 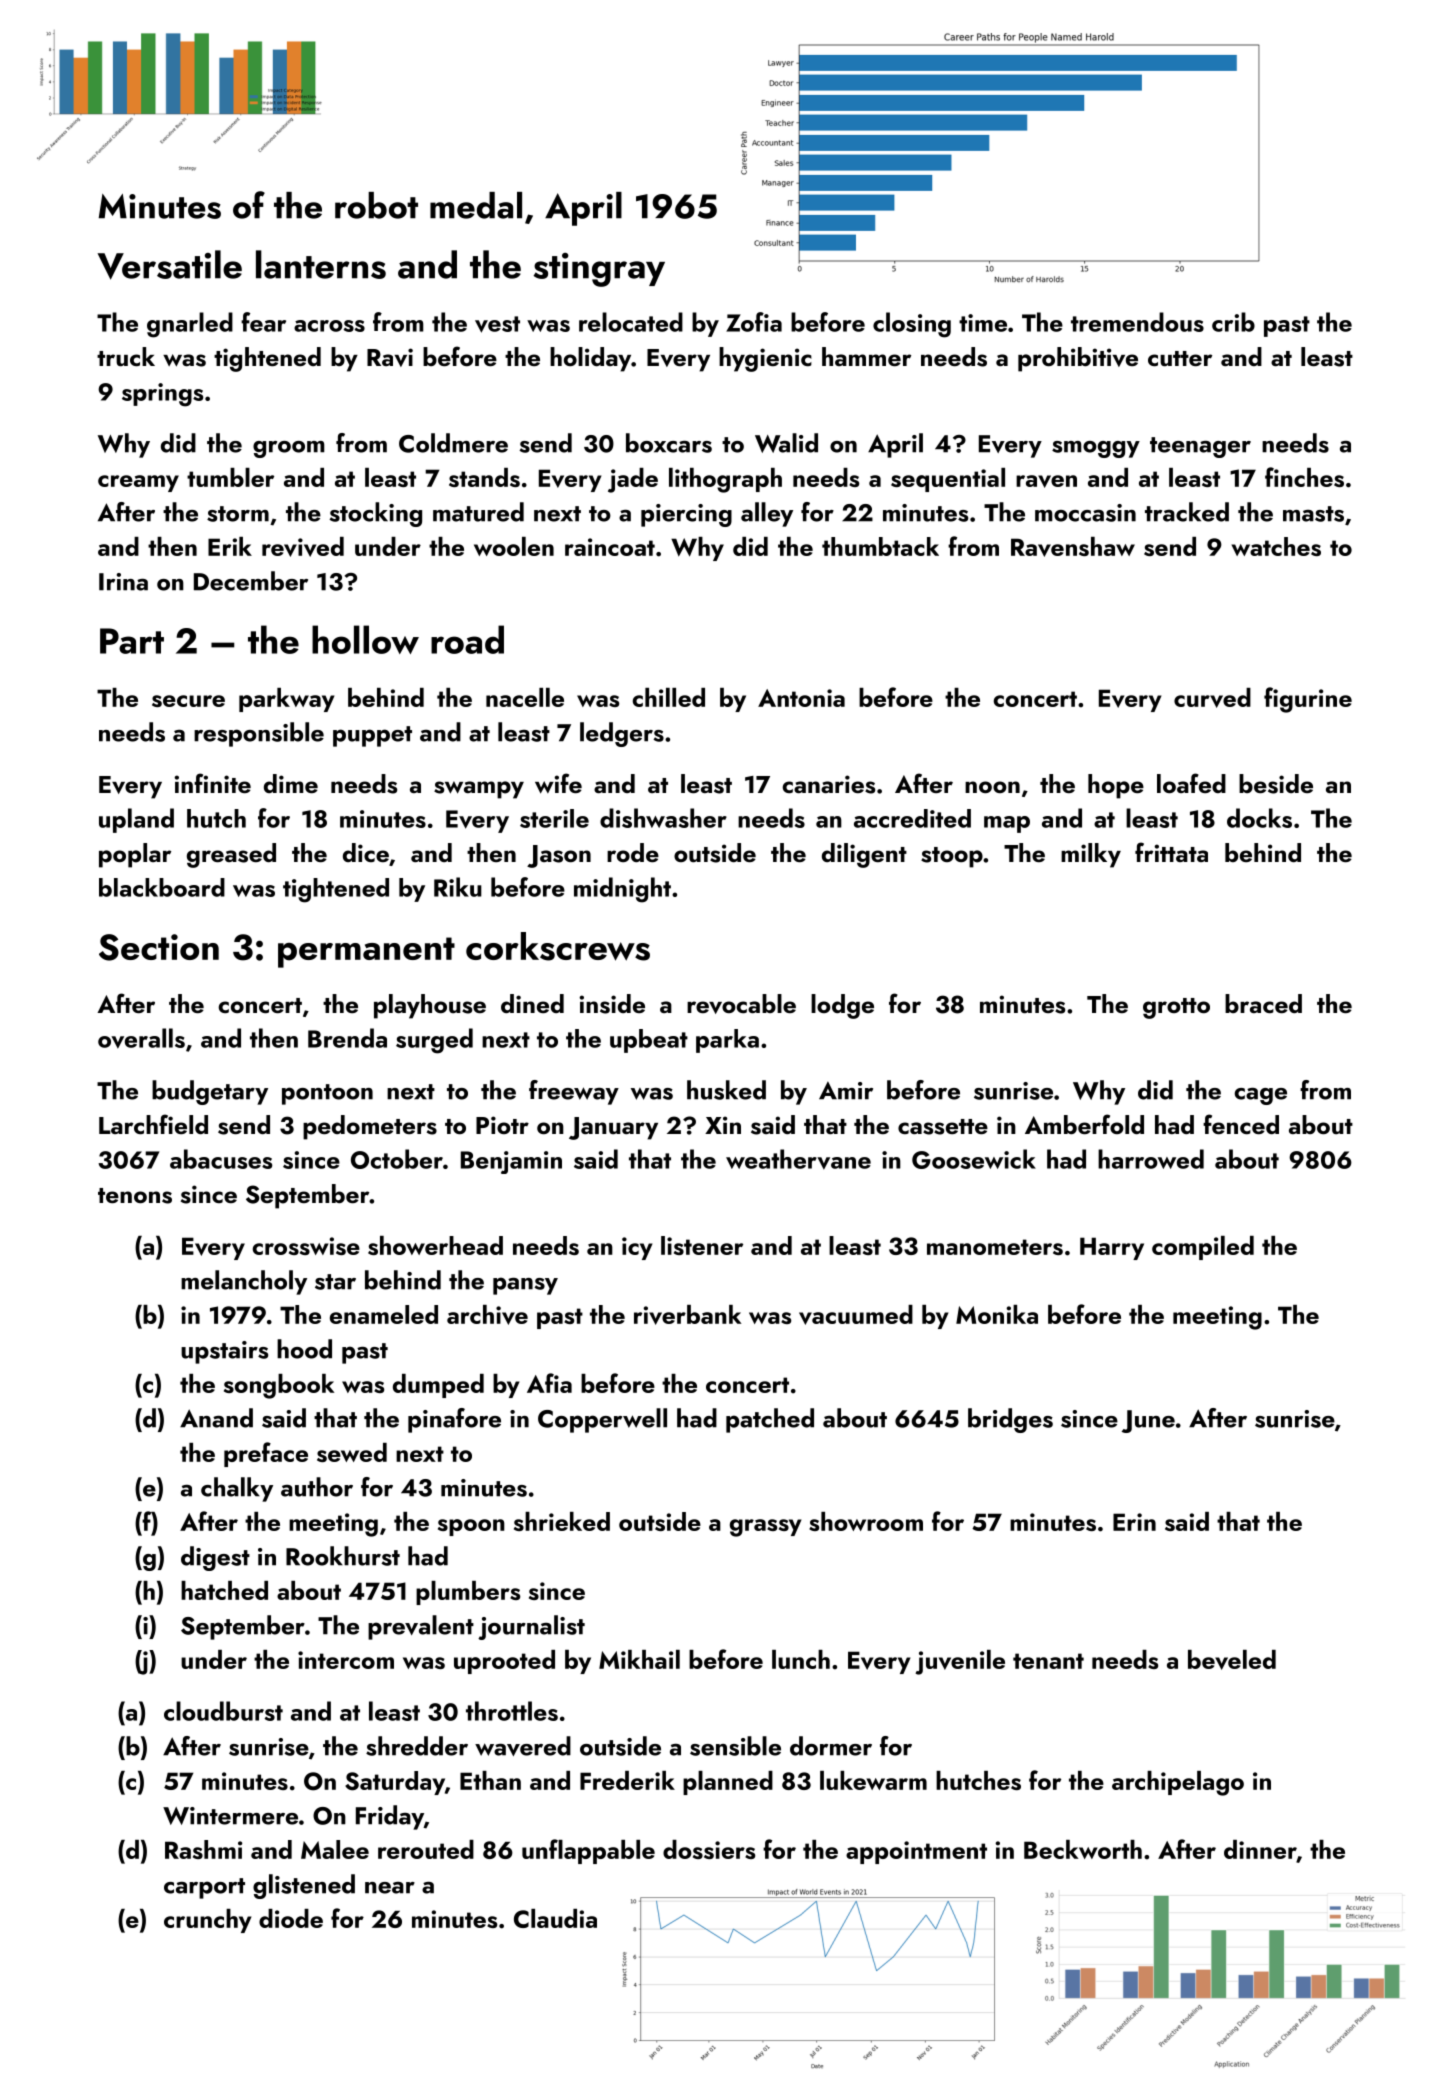 What do you see at coordinates (786, 443) in the image?
I see `Walid` at bounding box center [786, 443].
